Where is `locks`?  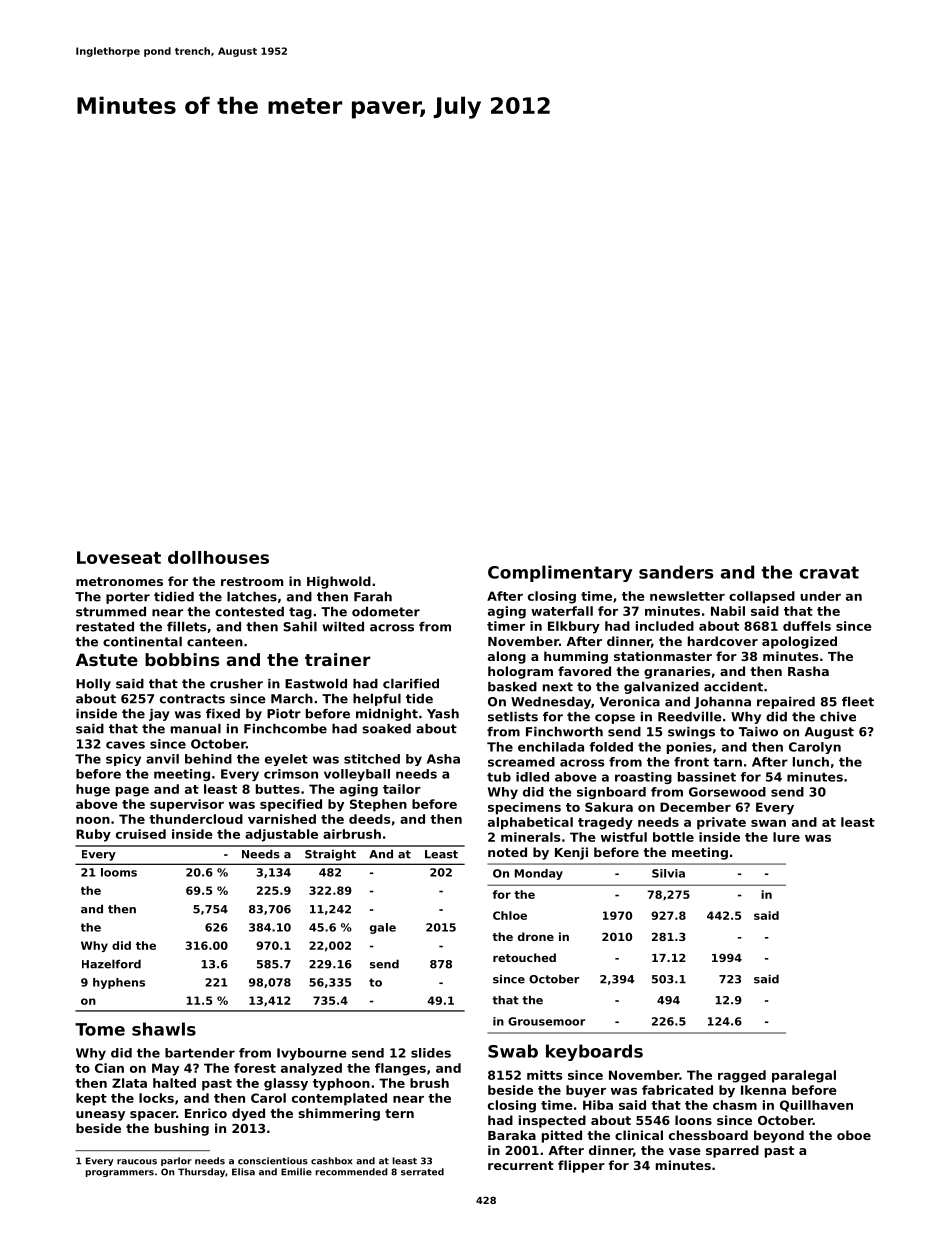 locks is located at coordinates (156, 1098).
